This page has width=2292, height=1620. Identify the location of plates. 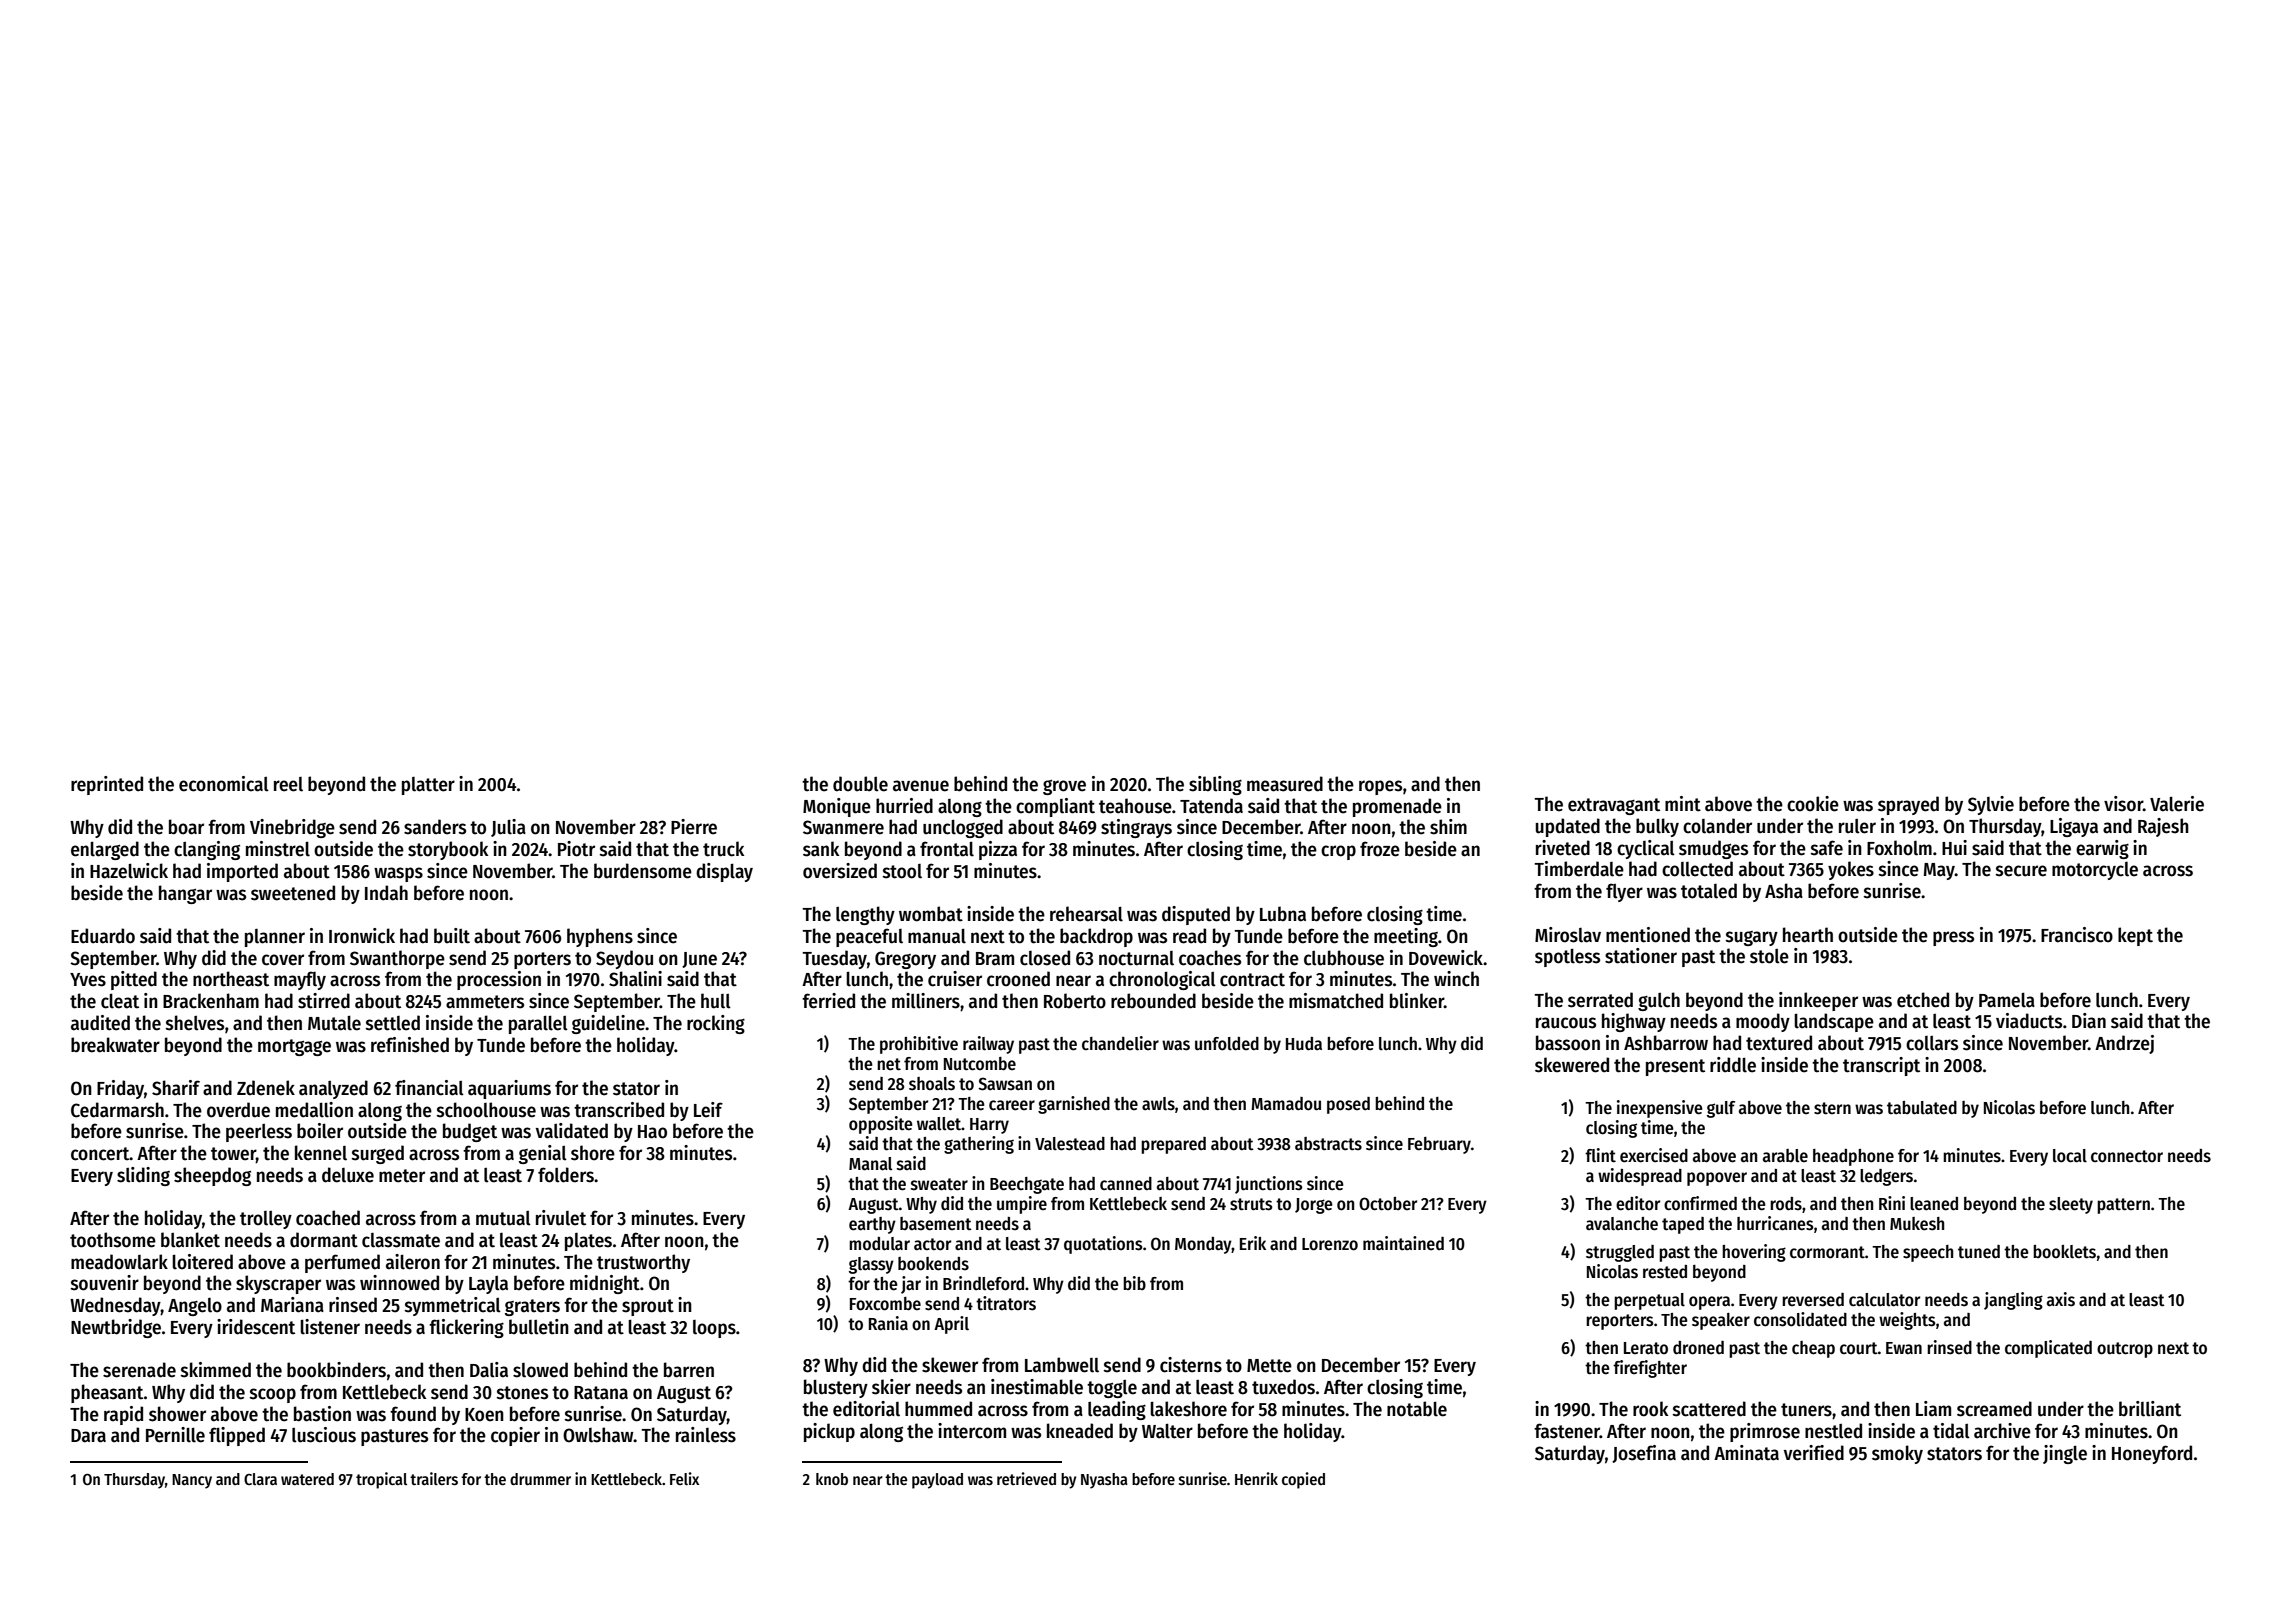
(588, 1242).
